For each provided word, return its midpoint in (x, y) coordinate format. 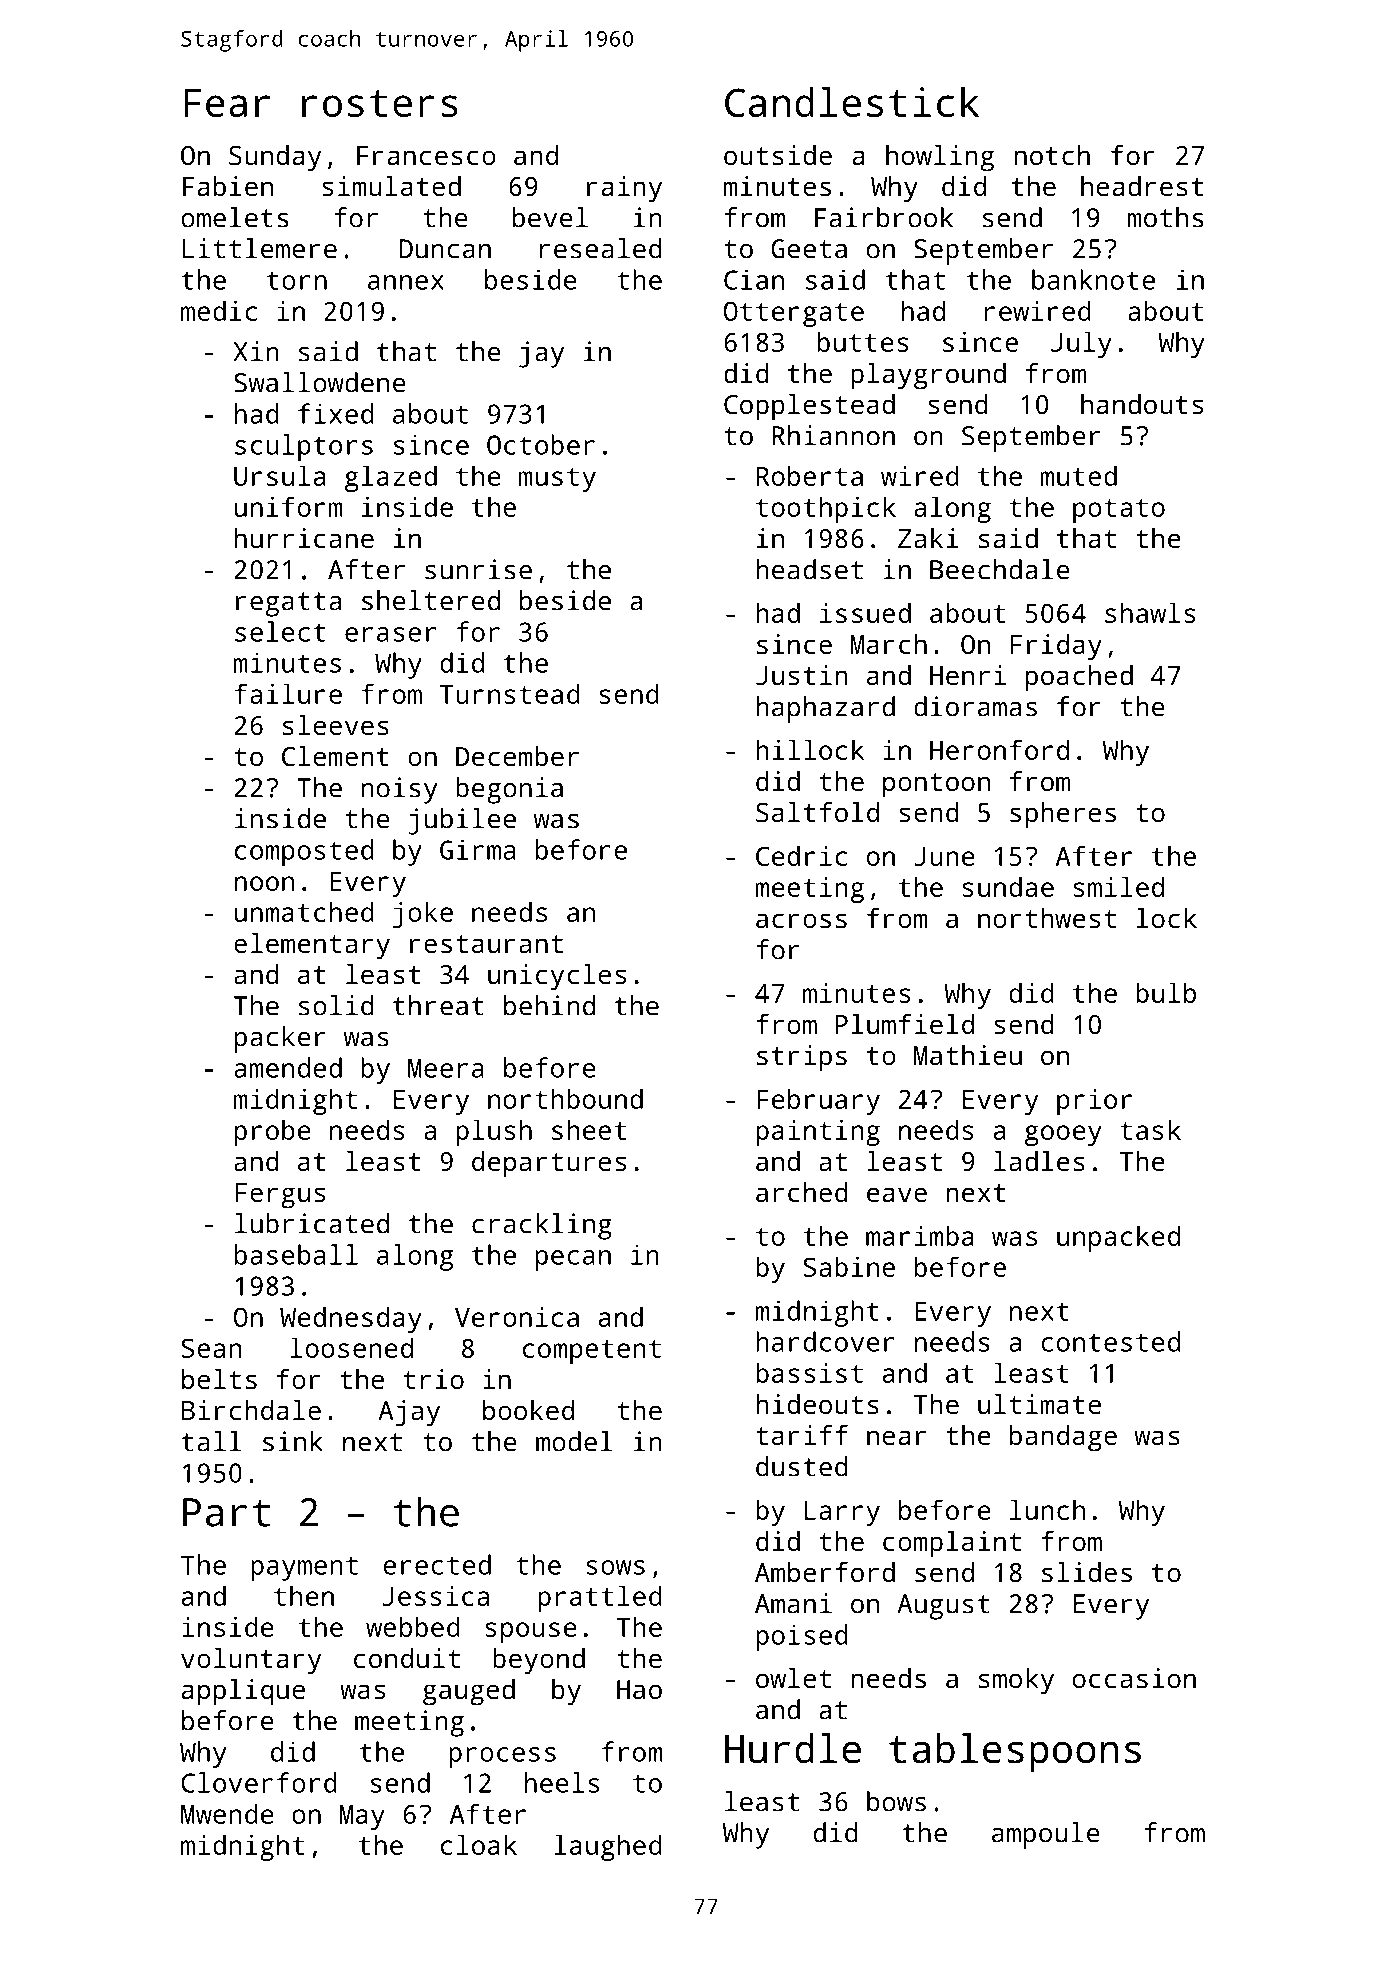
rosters (380, 103)
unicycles (557, 977)
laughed (608, 1847)
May (362, 1817)
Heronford (999, 749)
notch (1052, 155)
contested (1110, 1341)
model (574, 1441)
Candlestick (852, 102)
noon (264, 883)
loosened (351, 1347)
